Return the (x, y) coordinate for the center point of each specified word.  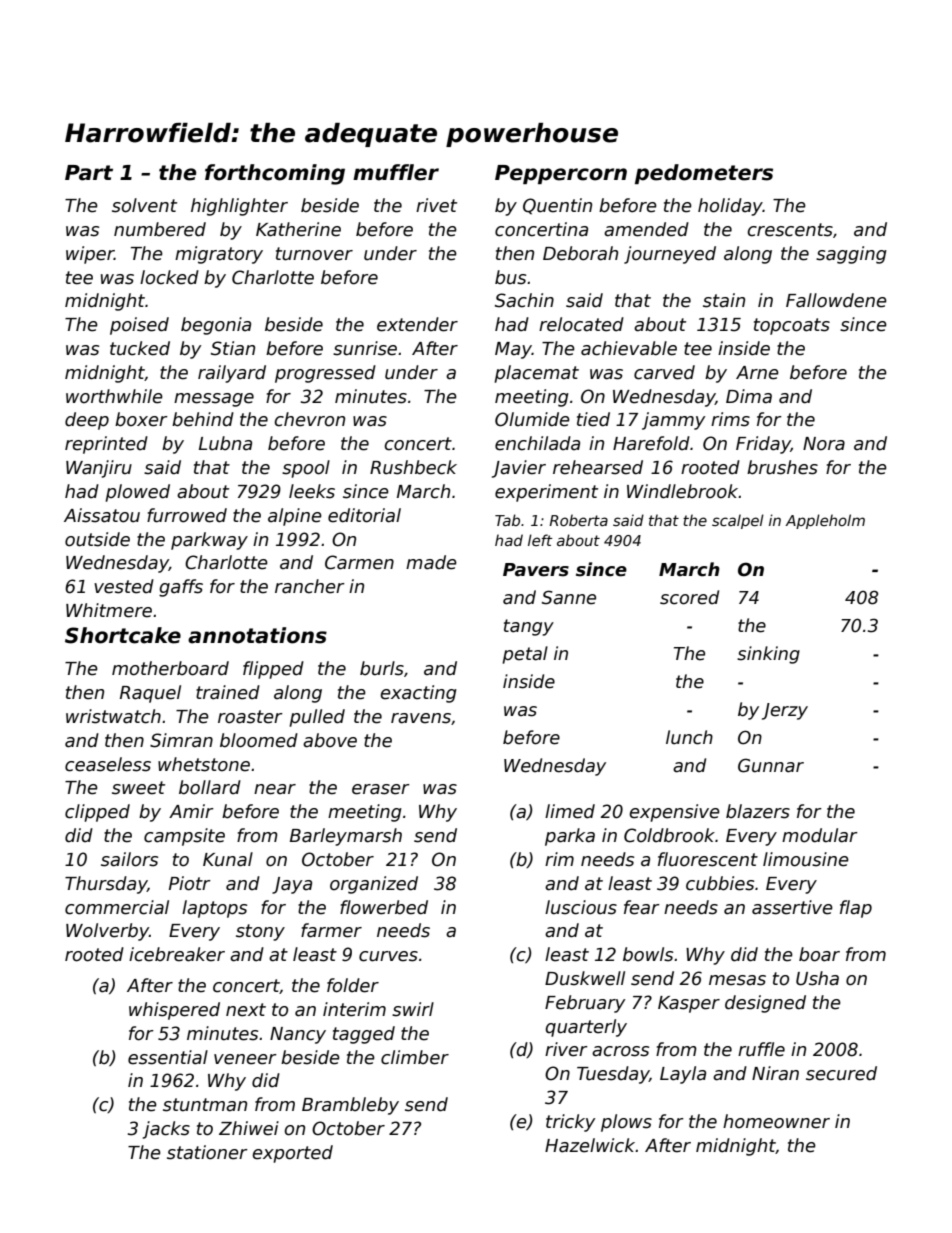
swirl (413, 1009)
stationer (207, 1152)
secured (841, 1073)
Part (89, 173)
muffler (396, 172)
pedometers (704, 174)
